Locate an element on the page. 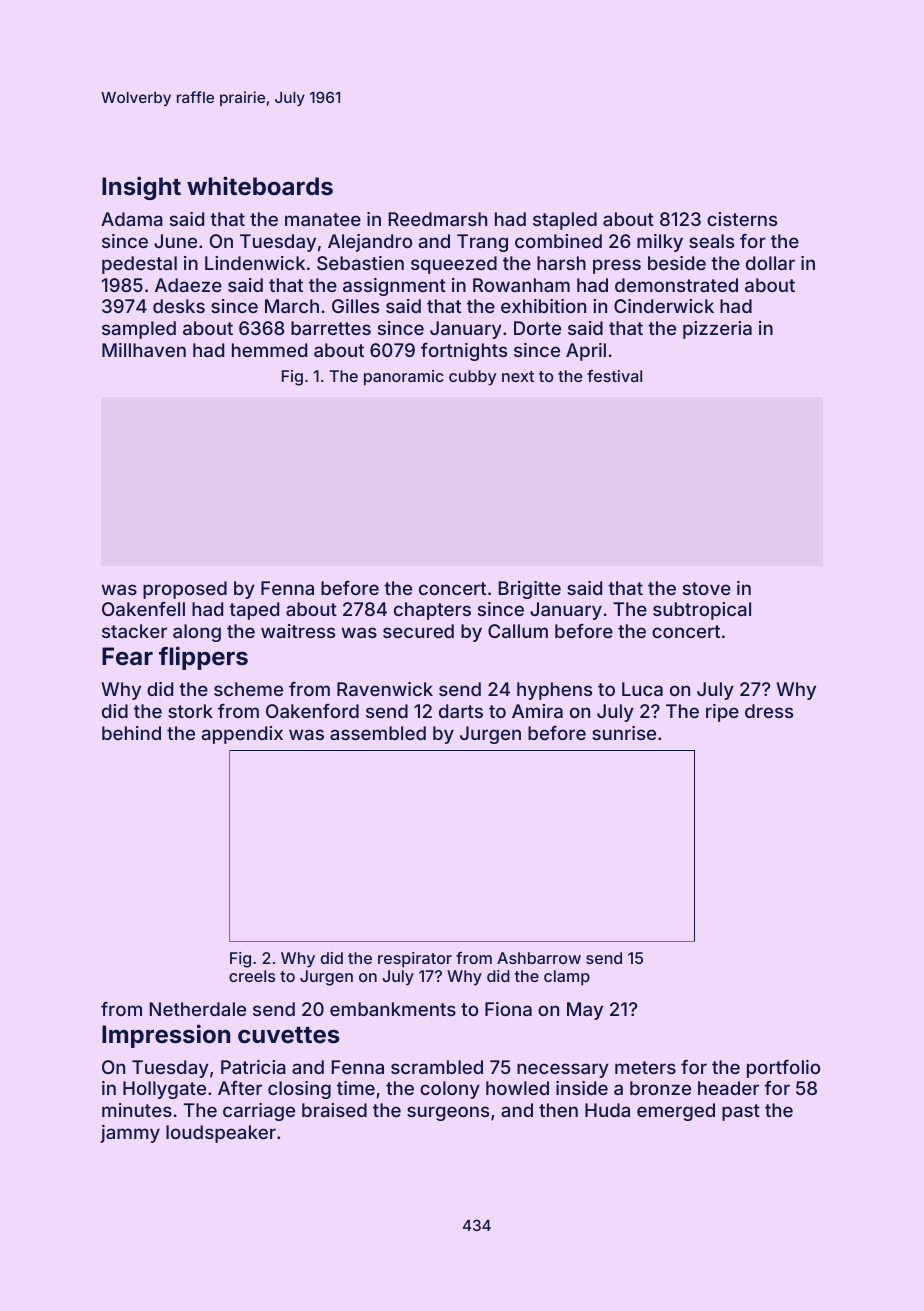  creels is located at coordinates (252, 976).
